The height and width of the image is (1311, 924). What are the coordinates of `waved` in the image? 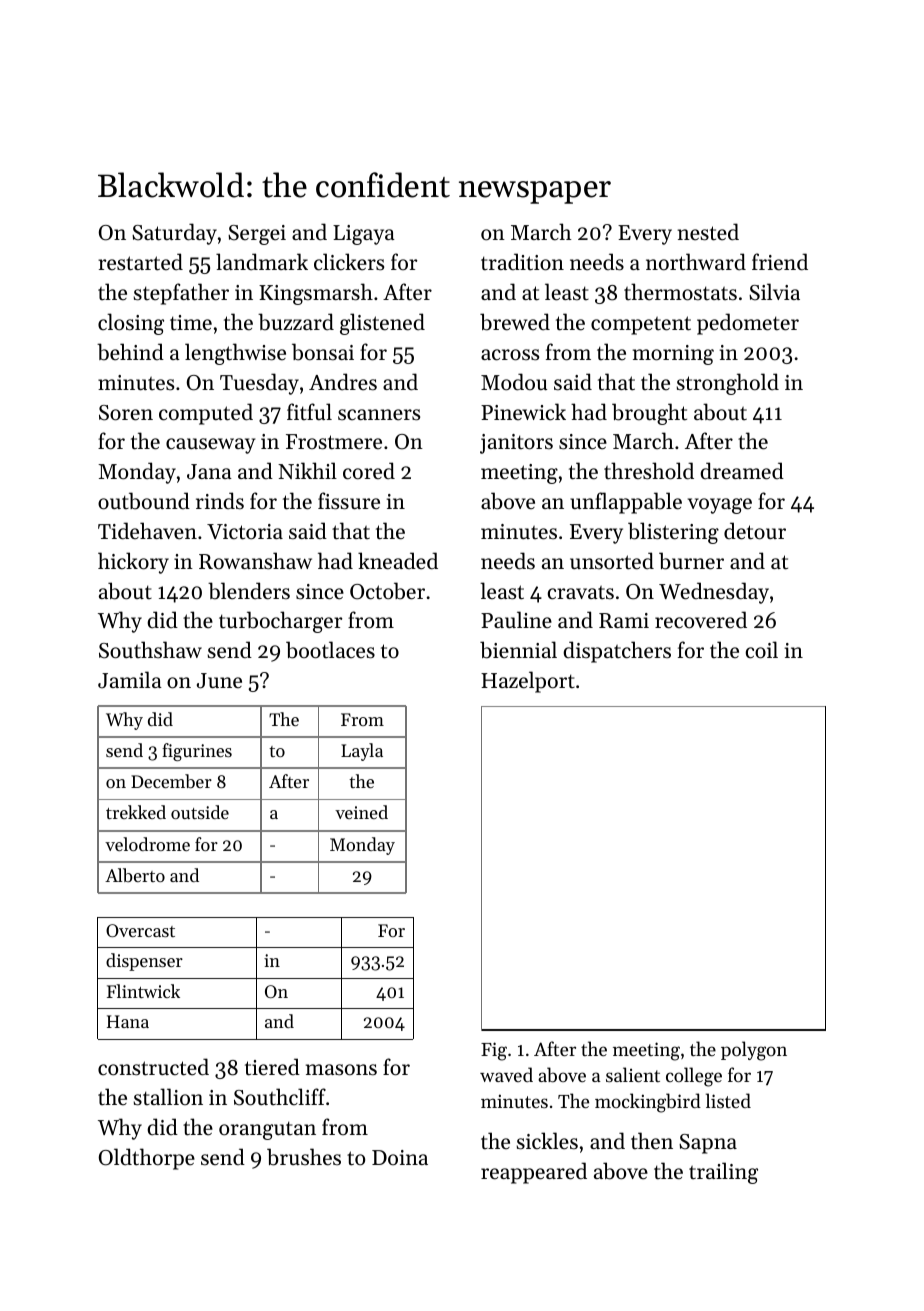 It's located at (506, 1074).
